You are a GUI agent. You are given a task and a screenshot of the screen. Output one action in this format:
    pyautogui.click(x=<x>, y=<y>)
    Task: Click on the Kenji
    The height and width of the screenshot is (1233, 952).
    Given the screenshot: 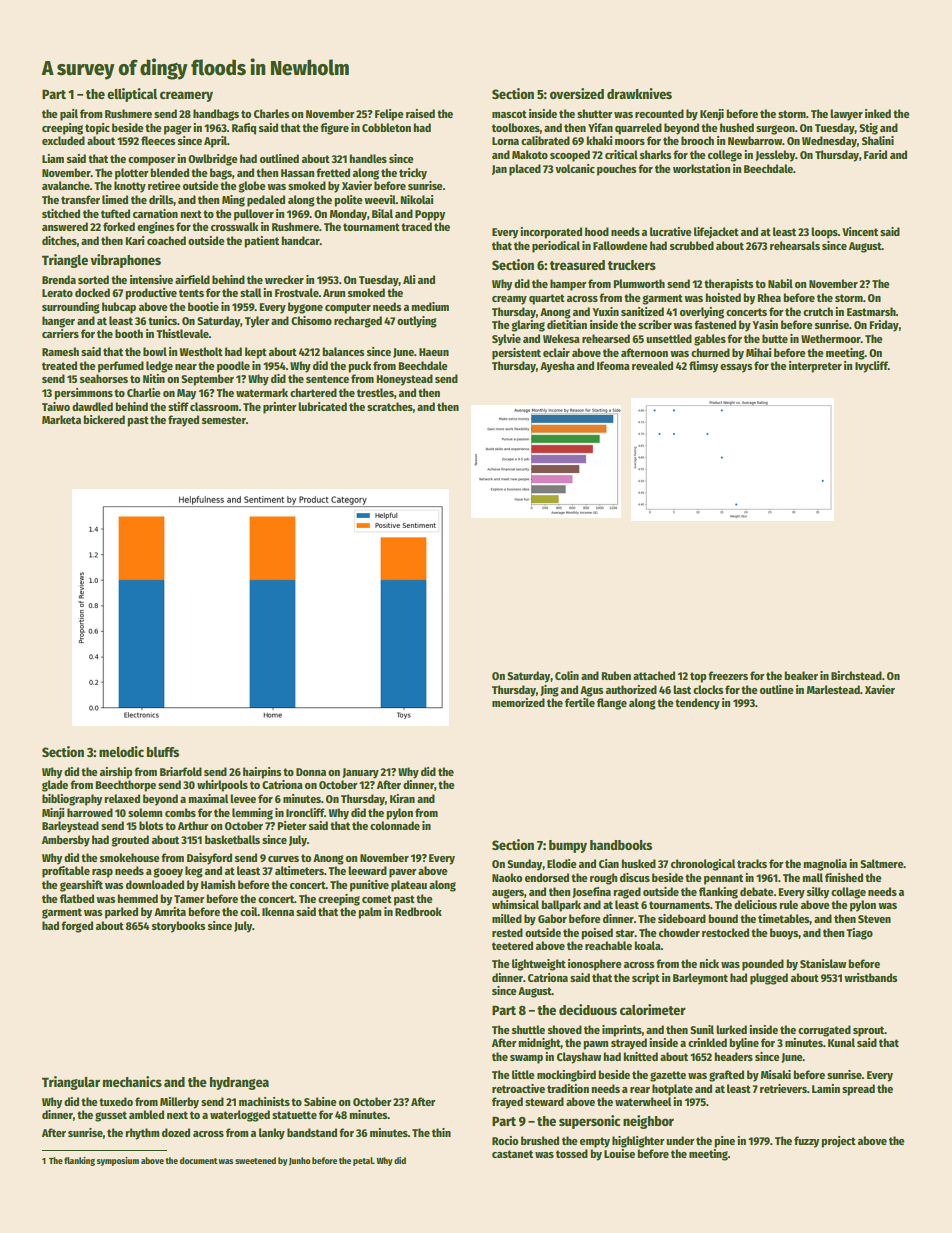 What is the action you would take?
    pyautogui.click(x=712, y=115)
